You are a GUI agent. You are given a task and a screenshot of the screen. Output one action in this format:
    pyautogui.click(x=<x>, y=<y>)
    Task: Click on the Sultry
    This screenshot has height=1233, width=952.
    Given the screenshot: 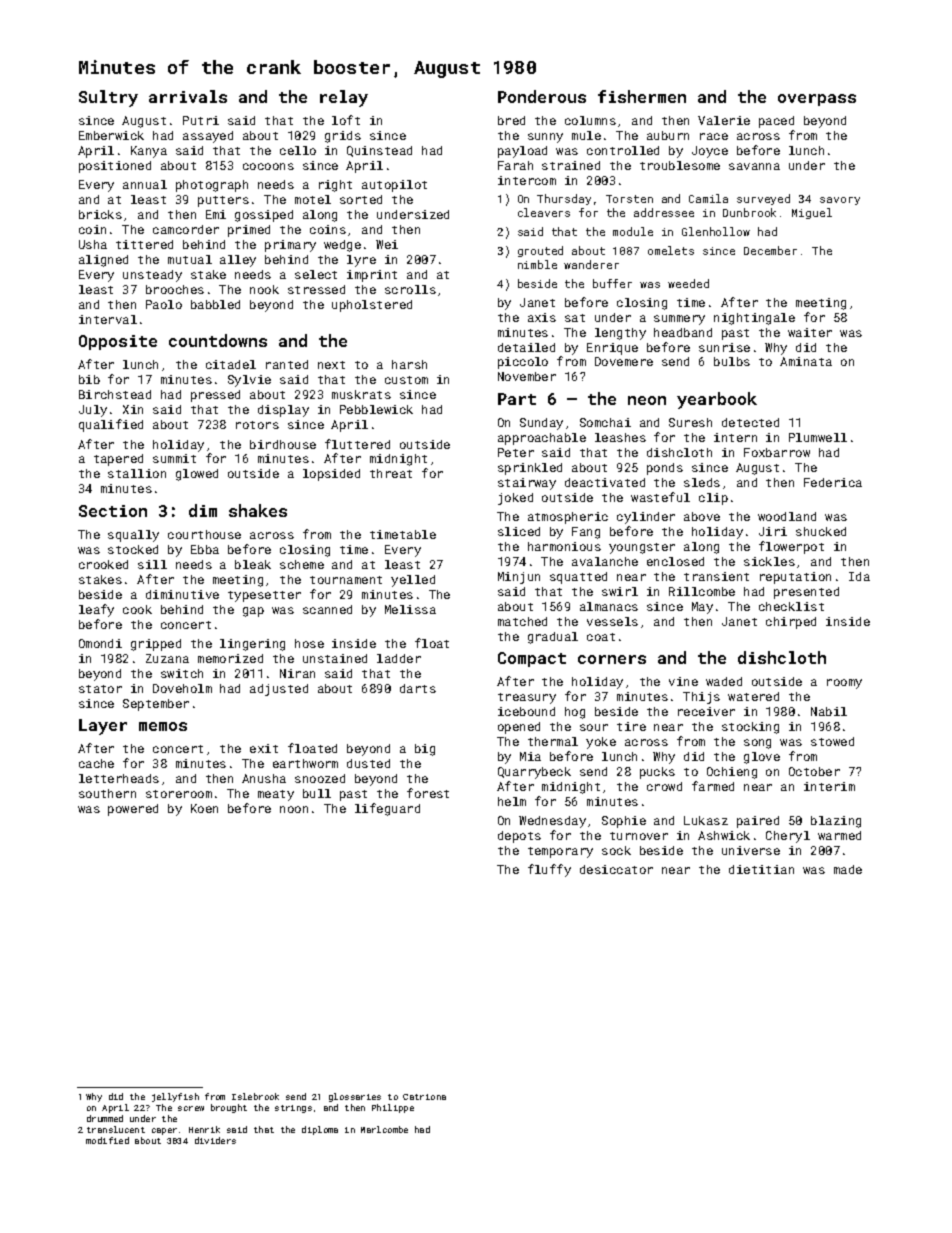 What is the action you would take?
    pyautogui.click(x=108, y=98)
